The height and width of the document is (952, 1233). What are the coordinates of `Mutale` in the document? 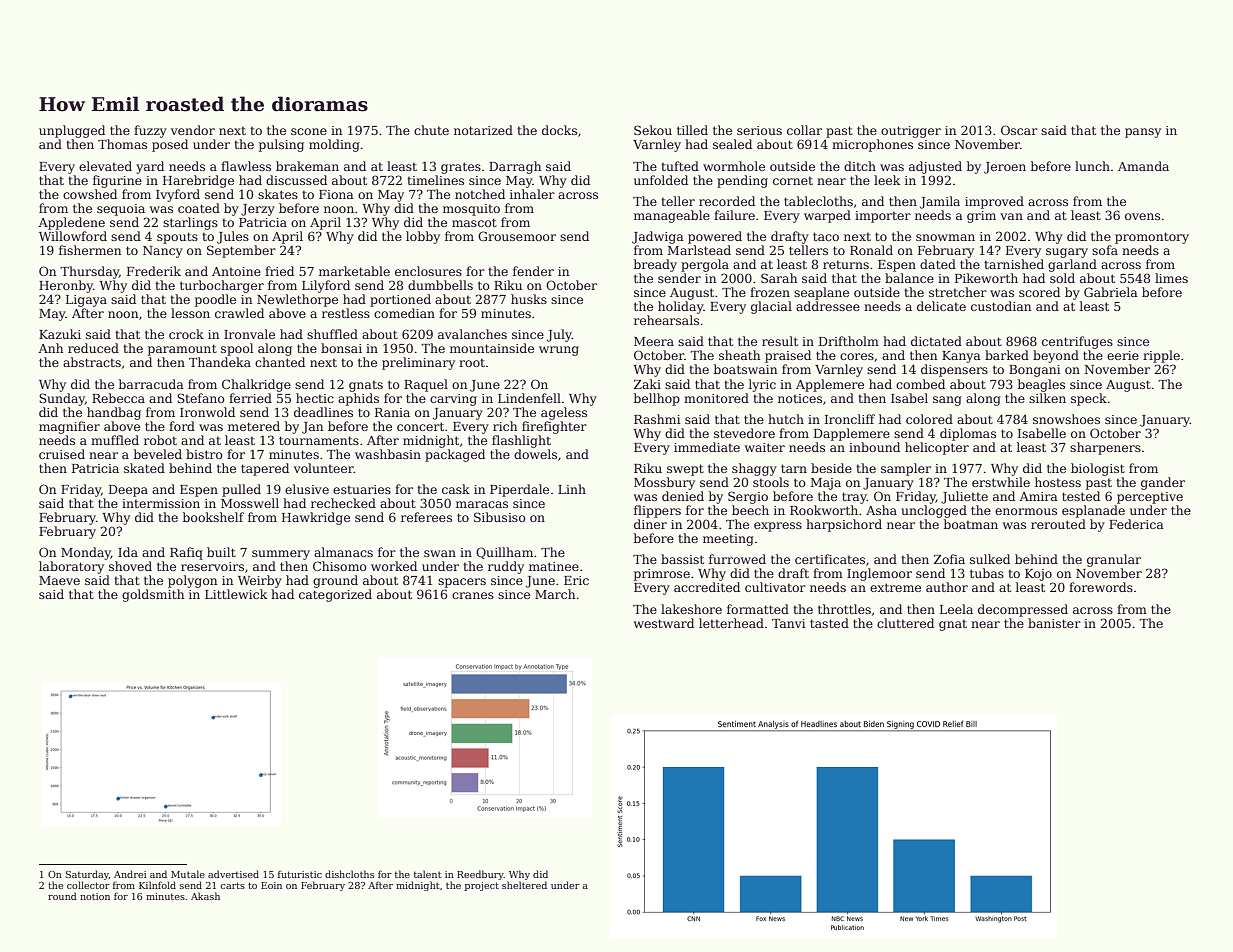 It's located at (188, 874).
